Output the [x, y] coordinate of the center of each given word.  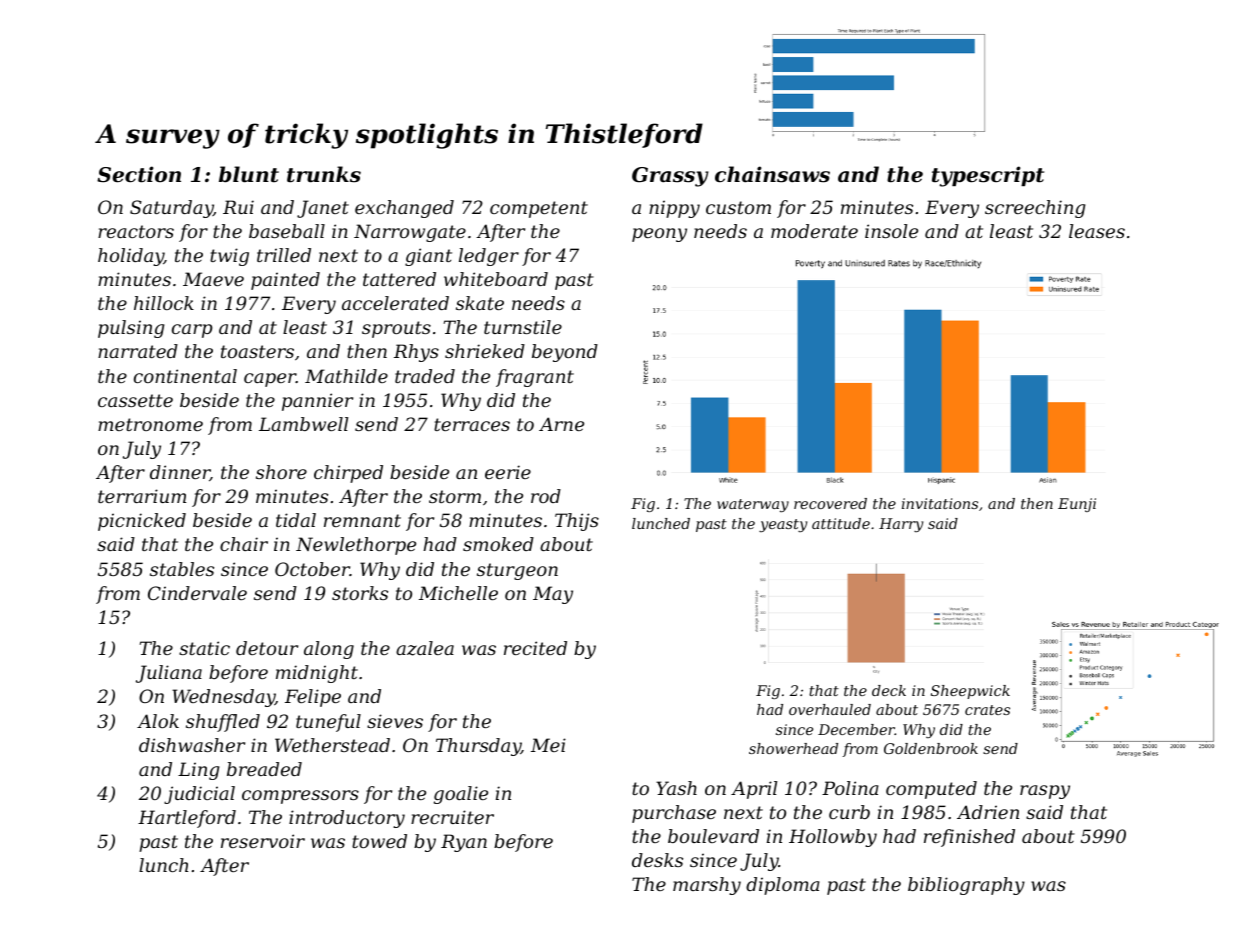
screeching [1035, 209]
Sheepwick [970, 692]
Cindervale [197, 593]
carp [192, 331]
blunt [249, 174]
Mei [548, 745]
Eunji [1077, 505]
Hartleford [187, 819]
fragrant [535, 378]
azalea [425, 648]
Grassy [670, 177]
